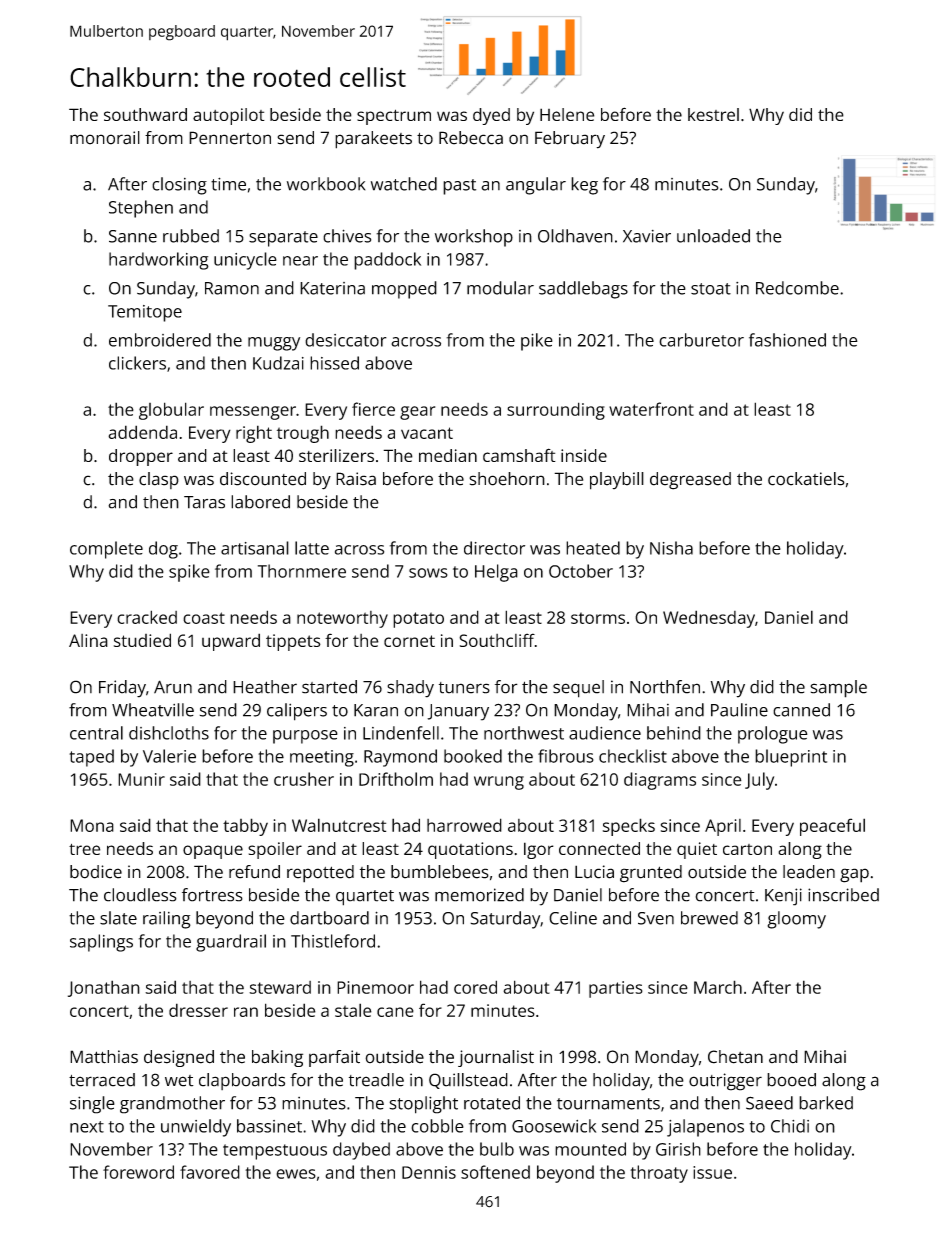 This page has height=1233, width=952. I want to click on fashioned, so click(787, 340).
